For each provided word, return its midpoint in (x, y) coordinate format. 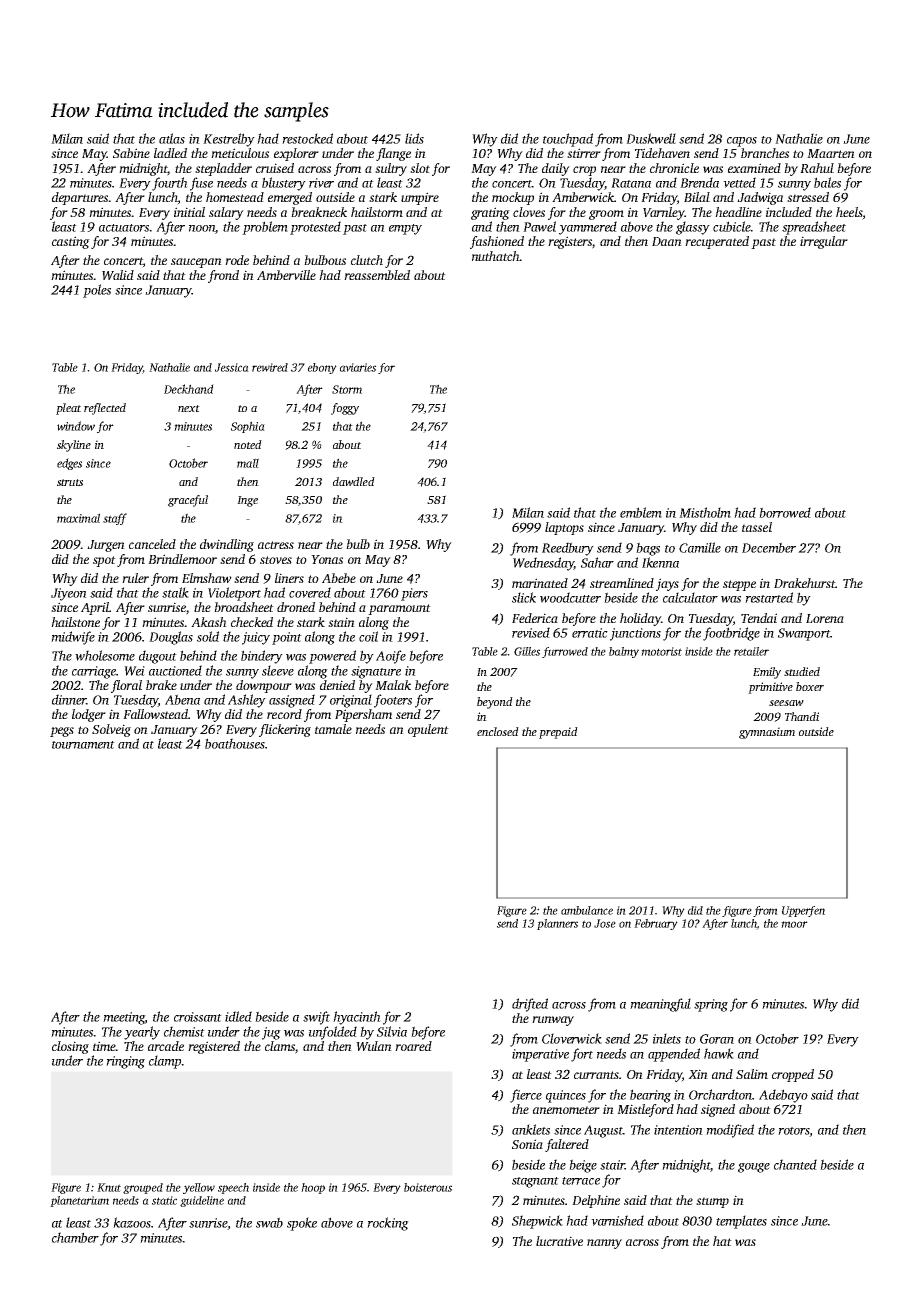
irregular (824, 242)
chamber (75, 1237)
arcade (166, 1046)
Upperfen (803, 911)
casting (71, 242)
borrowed (785, 512)
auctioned (175, 670)
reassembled (377, 275)
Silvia (392, 1031)
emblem (641, 512)
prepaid (558, 733)
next (189, 408)
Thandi (802, 716)
